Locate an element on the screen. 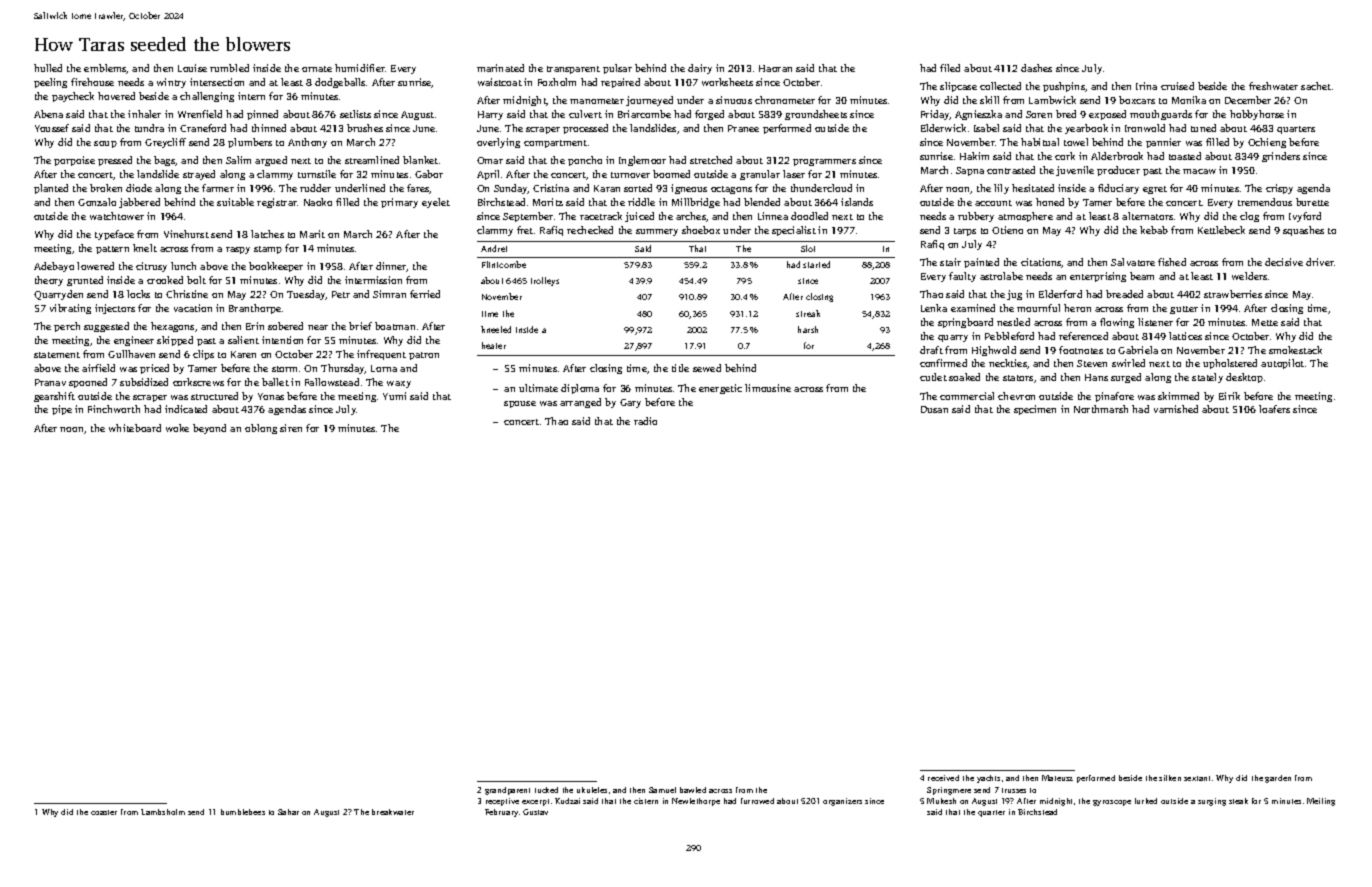  Youssef is located at coordinates (52, 128).
